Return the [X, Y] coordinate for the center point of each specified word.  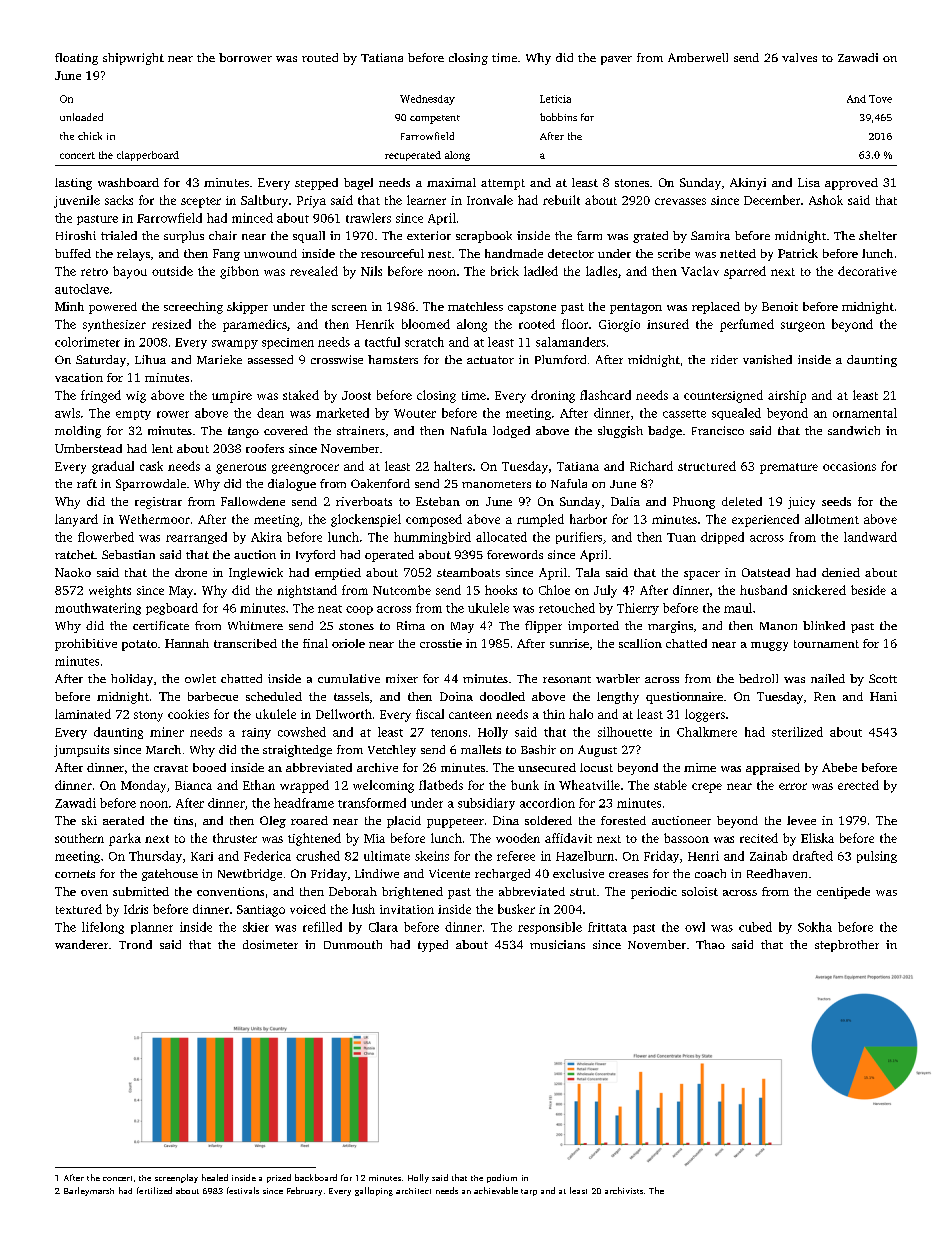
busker [516, 909]
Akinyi [748, 184]
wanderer [81, 944]
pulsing [877, 857]
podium [502, 1178]
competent [435, 119]
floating [76, 59]
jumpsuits [81, 751]
